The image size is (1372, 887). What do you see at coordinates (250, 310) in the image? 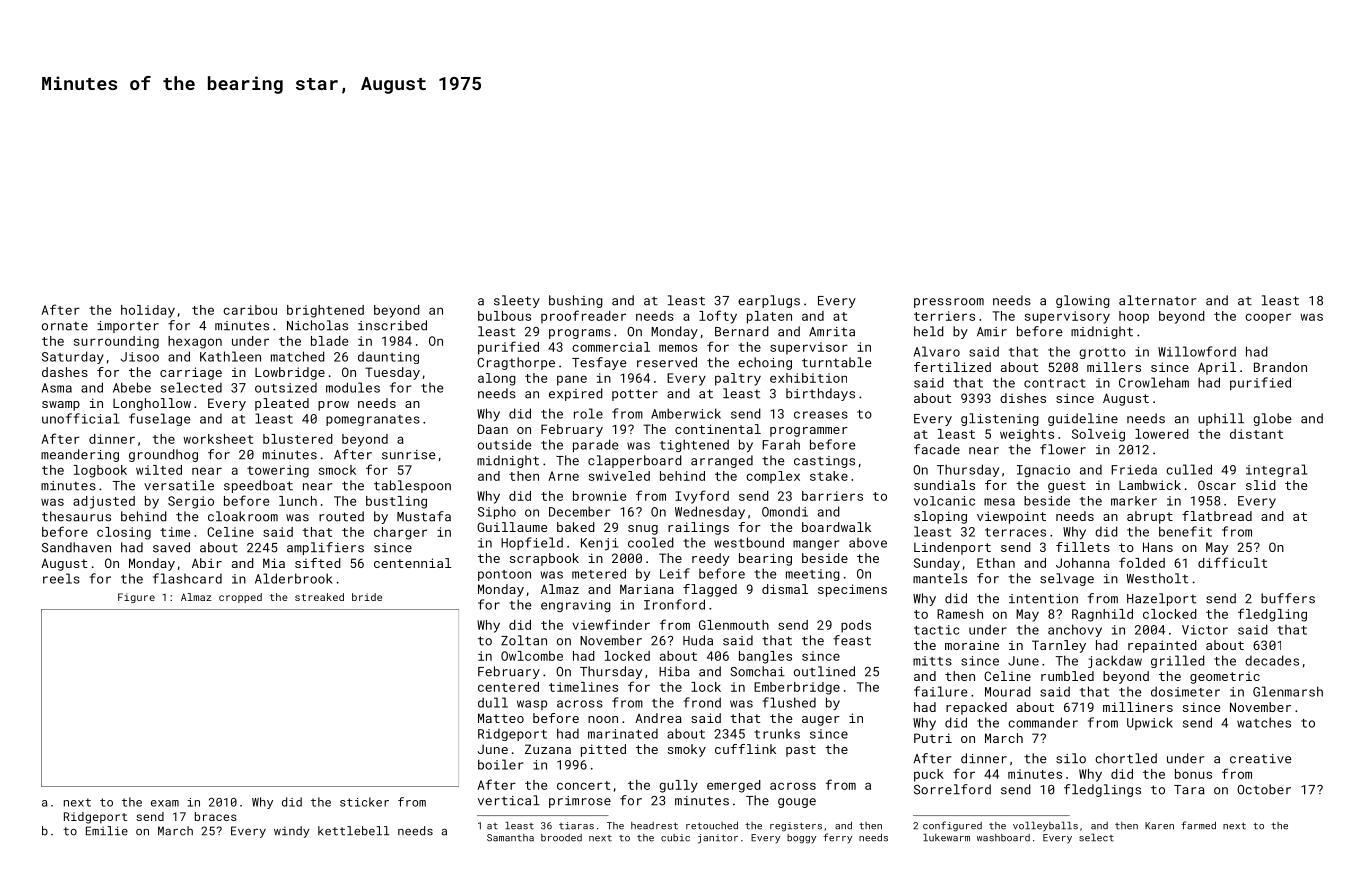
I see `caribou` at bounding box center [250, 310].
